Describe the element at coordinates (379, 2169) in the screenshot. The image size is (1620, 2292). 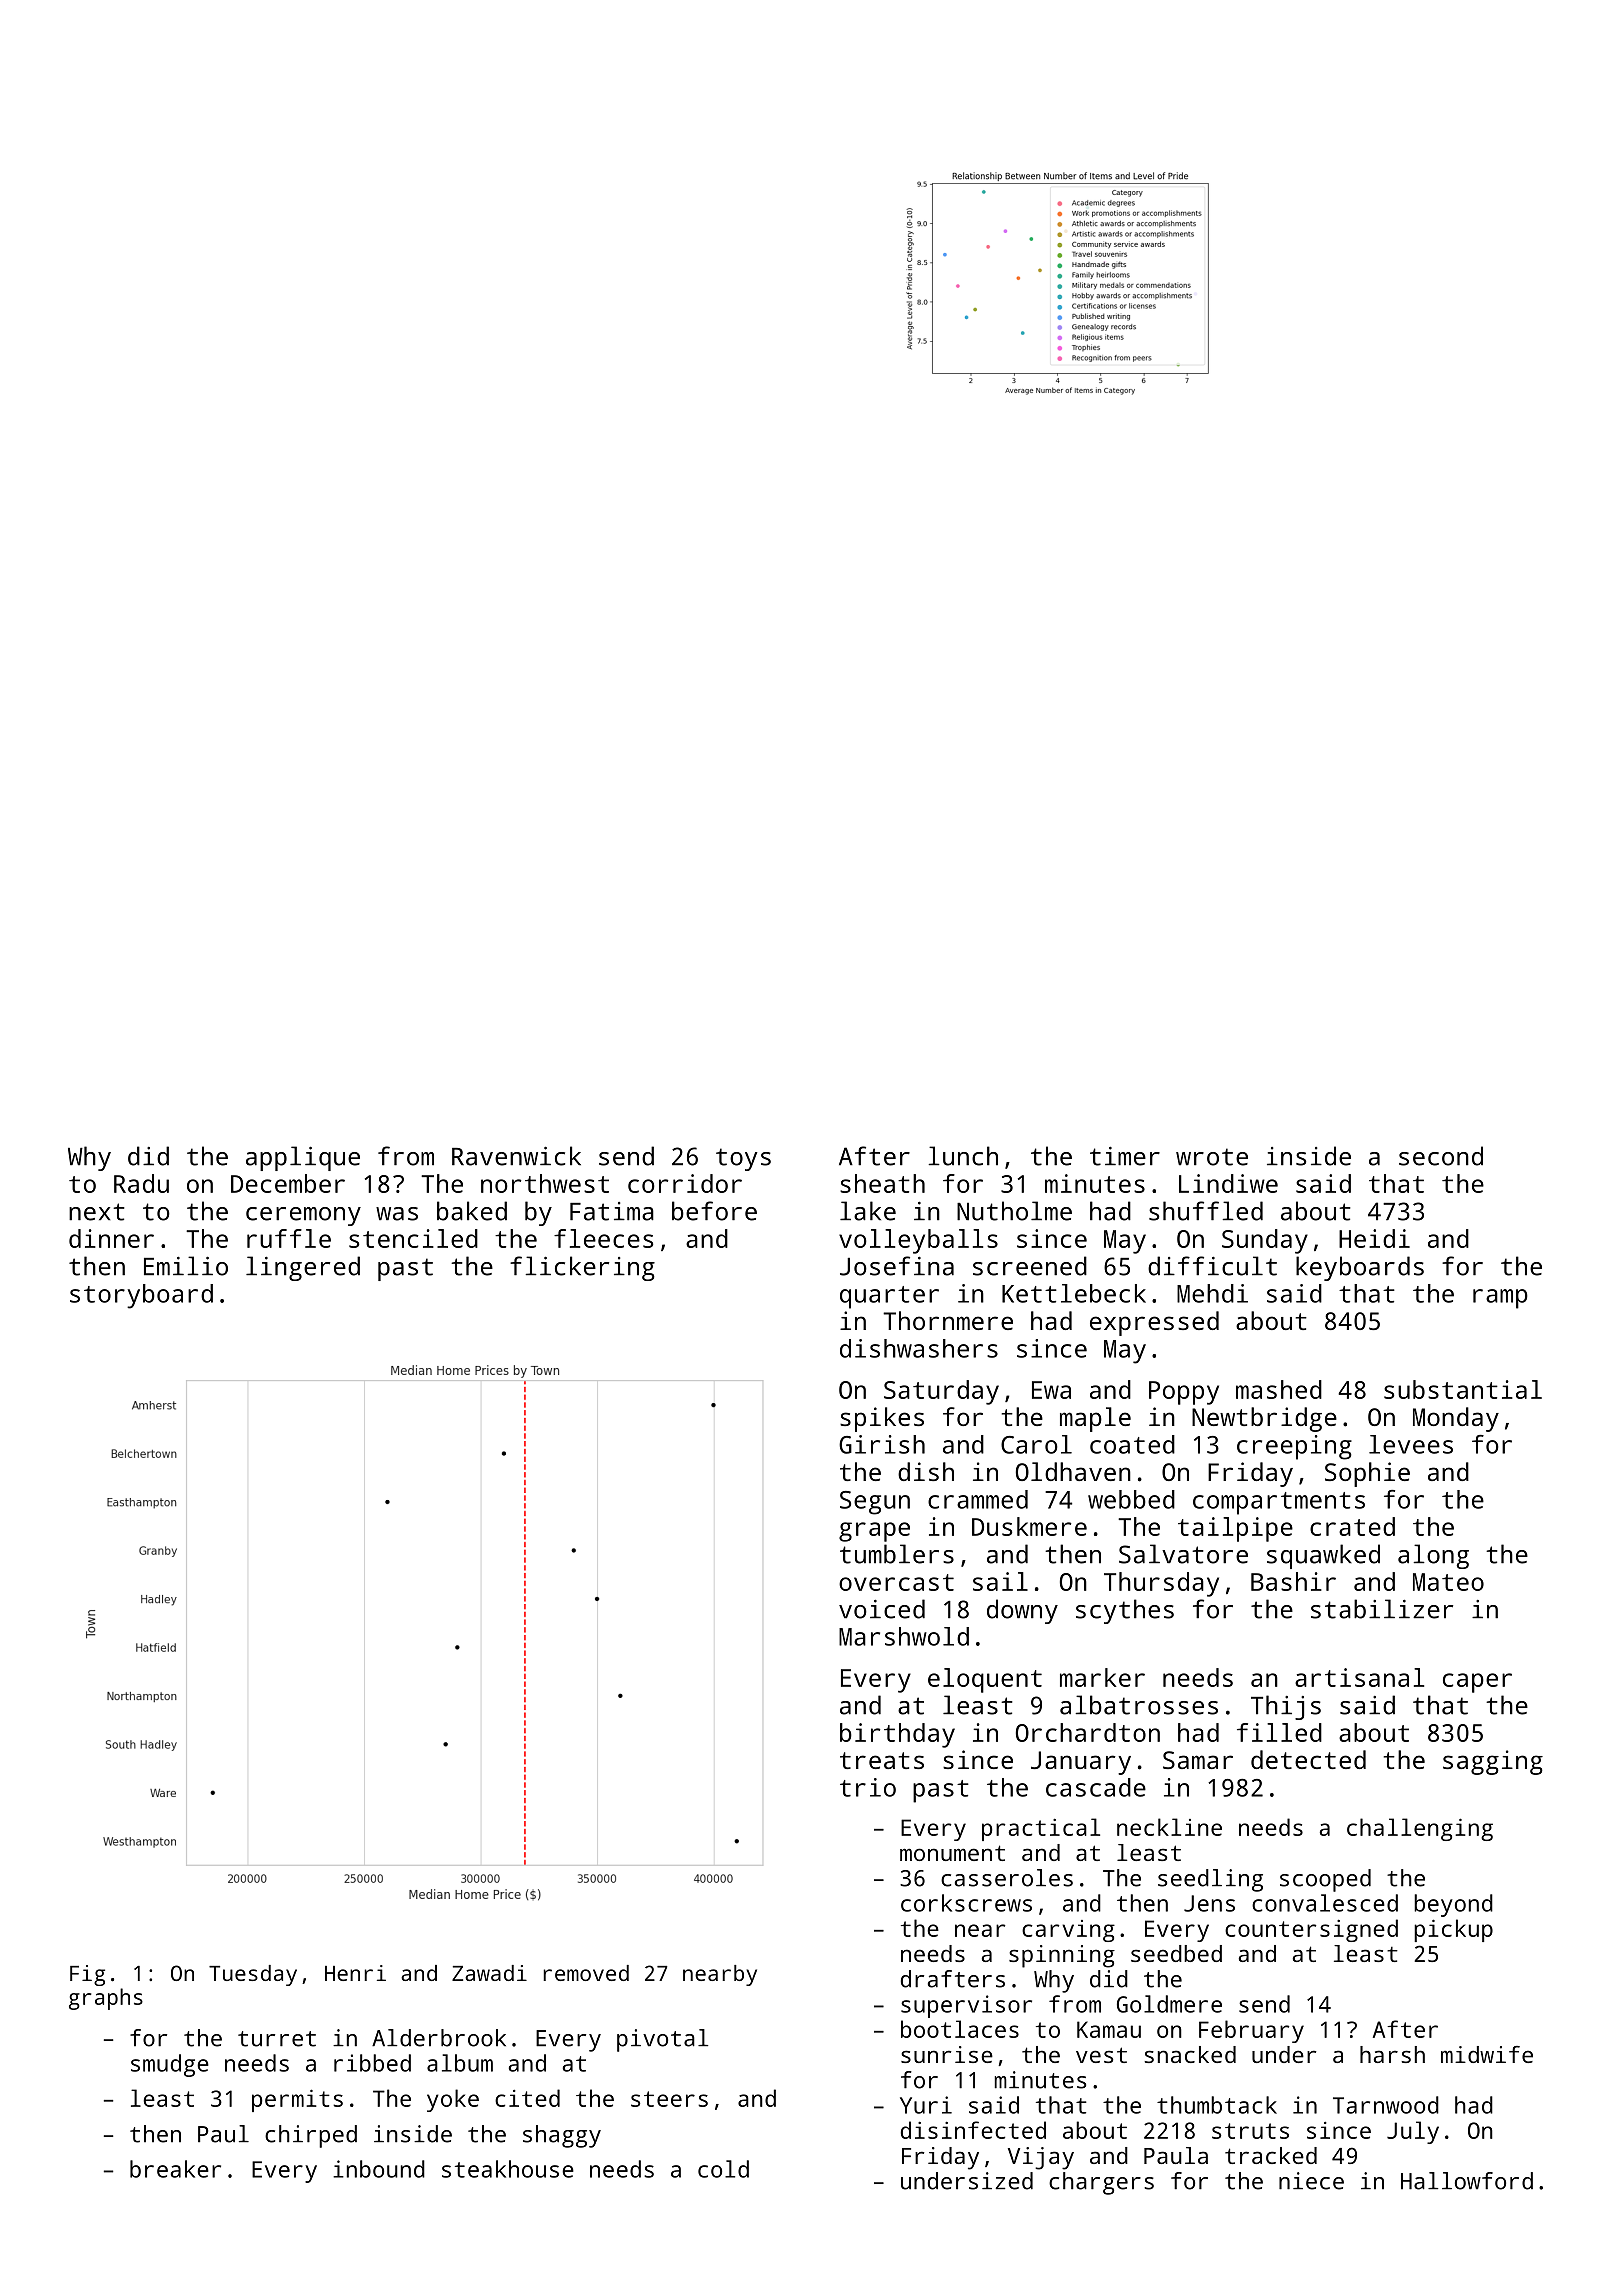
I see `inbound` at that location.
